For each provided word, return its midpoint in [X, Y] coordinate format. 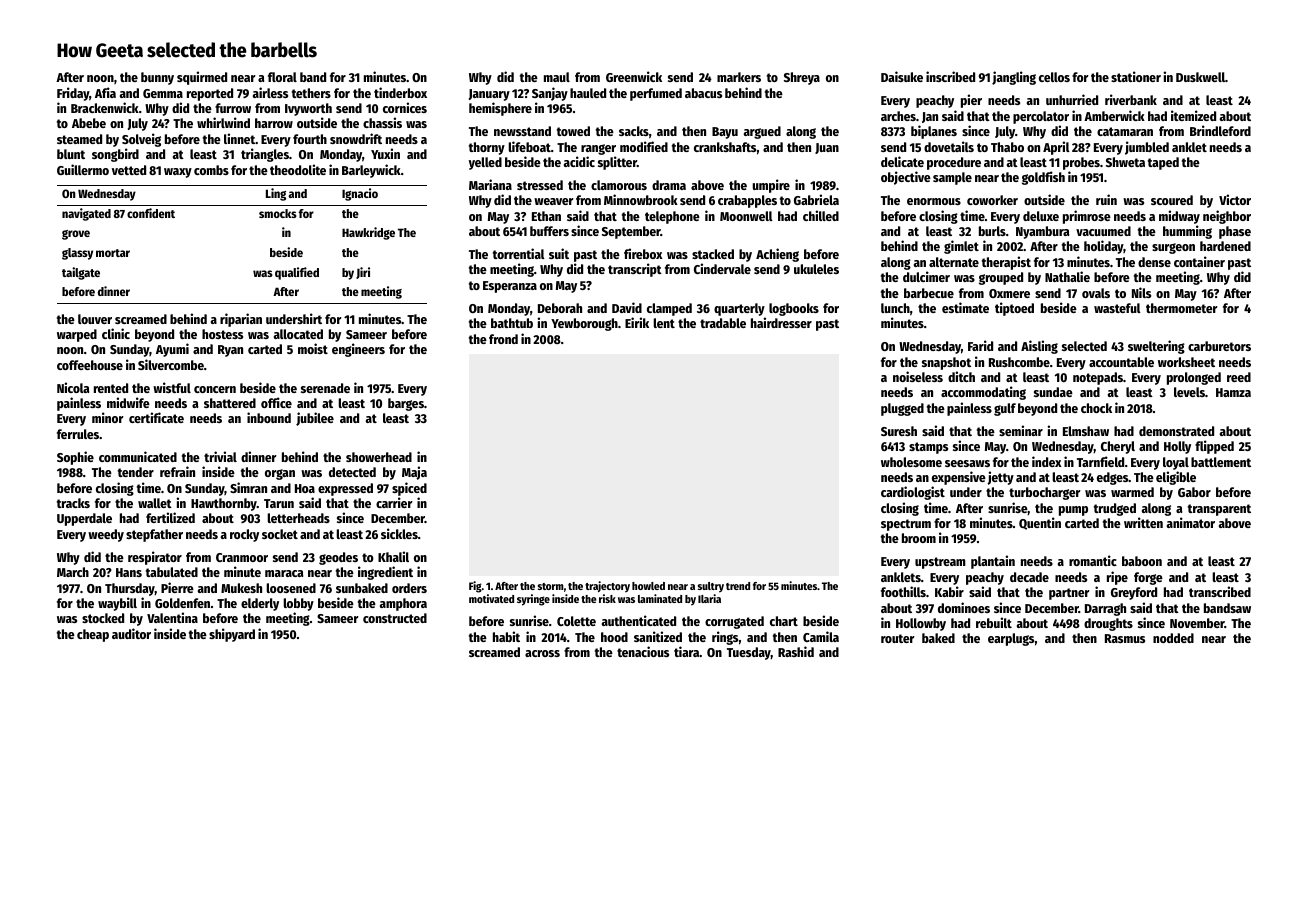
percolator [1041, 117]
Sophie [75, 458]
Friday [73, 94]
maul [557, 77]
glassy [77, 254]
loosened [291, 588]
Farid [980, 345]
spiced [409, 489]
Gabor [1194, 492]
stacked [713, 254]
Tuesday [749, 653]
